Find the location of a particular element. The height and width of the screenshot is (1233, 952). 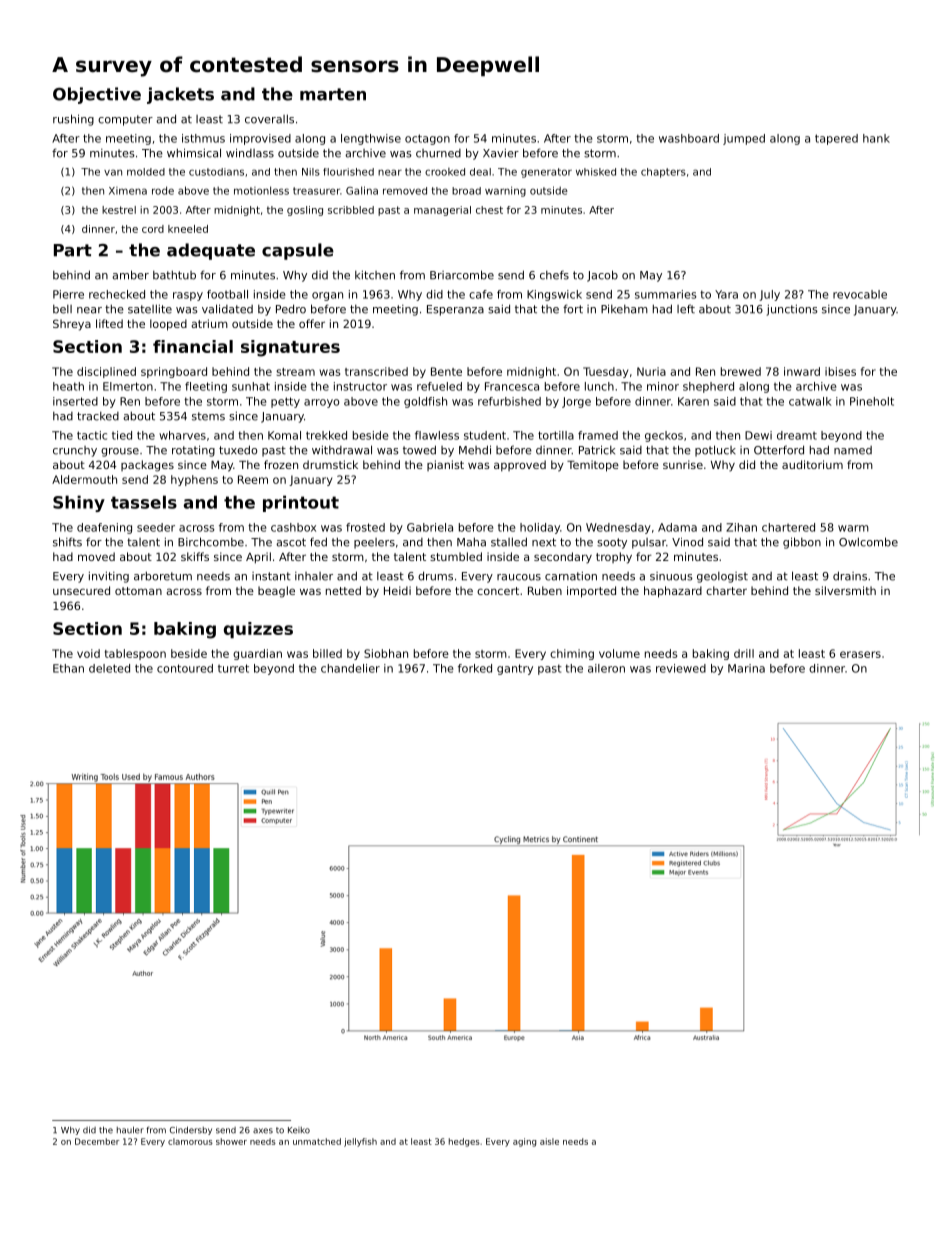

octagon is located at coordinates (427, 139).
